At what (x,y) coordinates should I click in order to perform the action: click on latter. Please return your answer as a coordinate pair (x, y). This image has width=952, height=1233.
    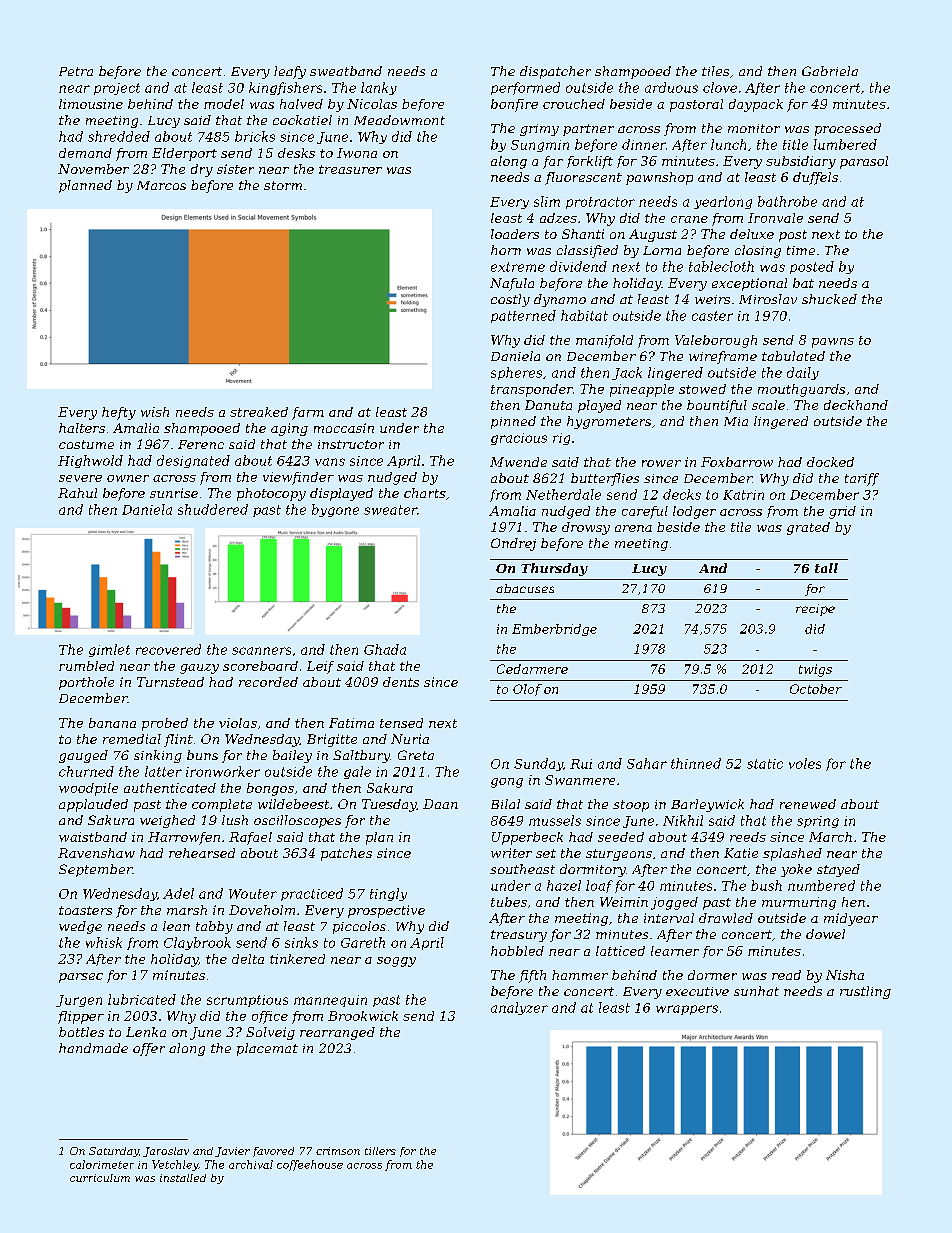
    Looking at the image, I should click on (163, 771).
